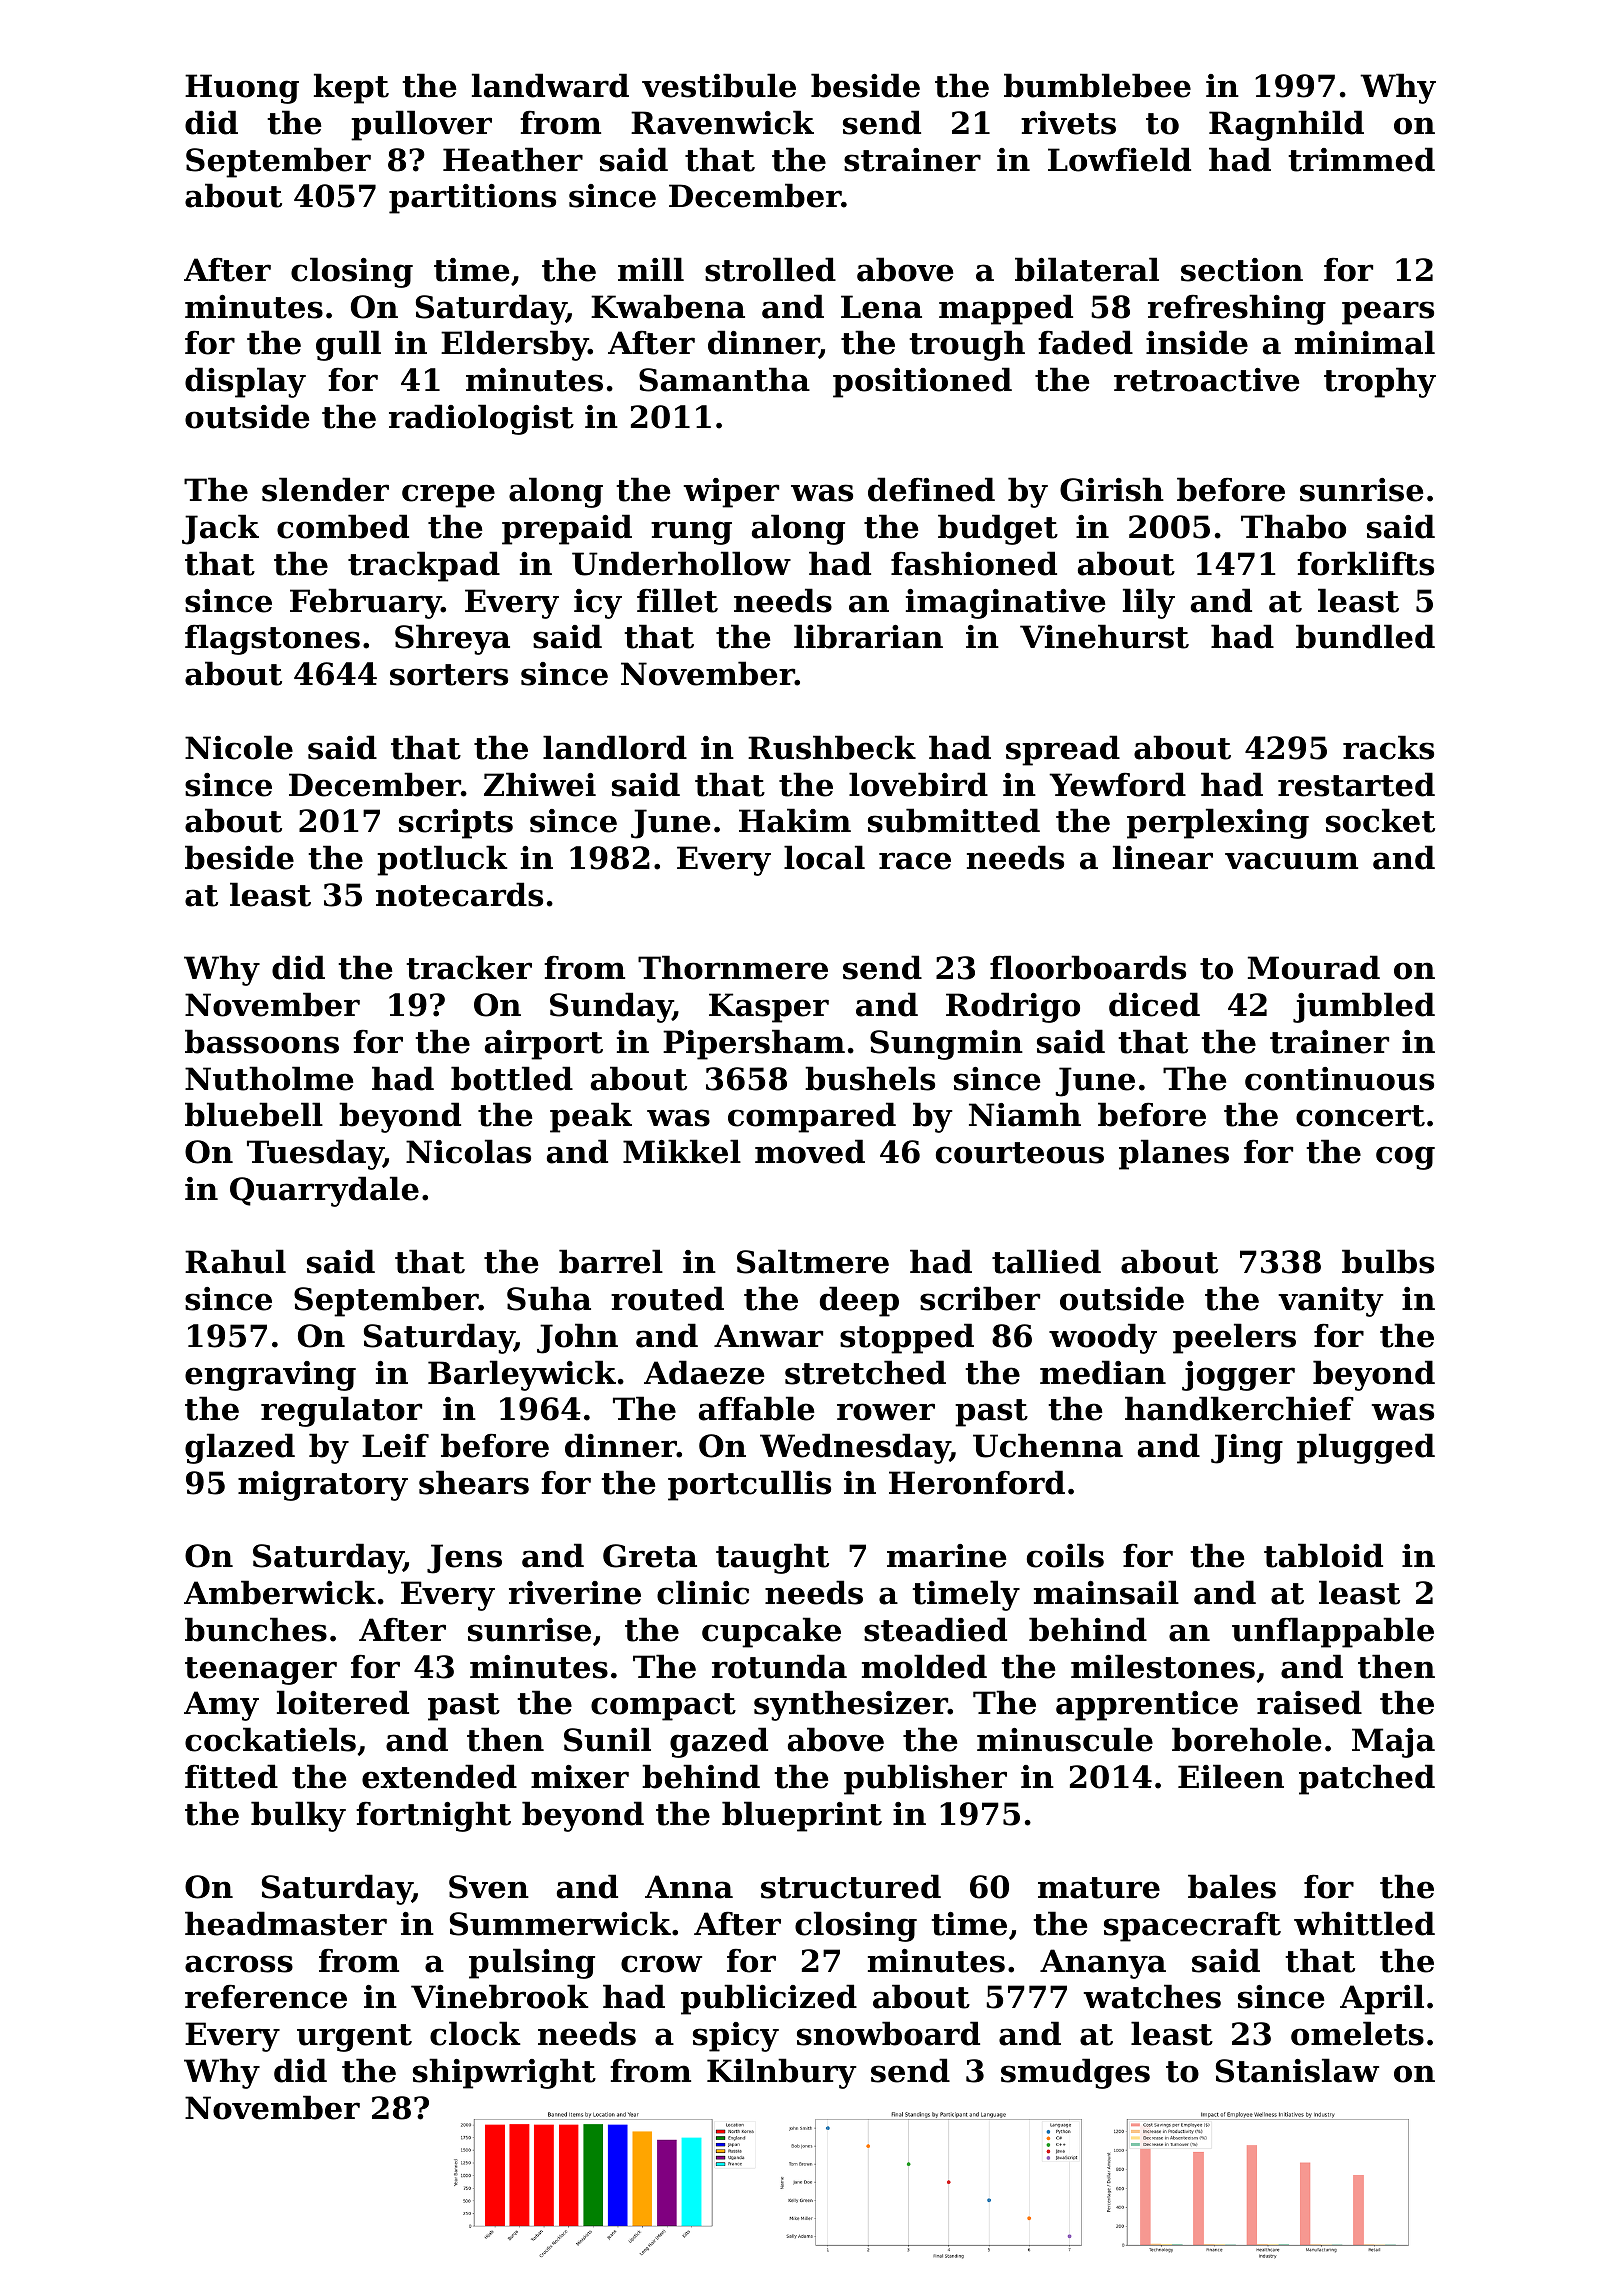  I want to click on bulbs, so click(1388, 1261).
